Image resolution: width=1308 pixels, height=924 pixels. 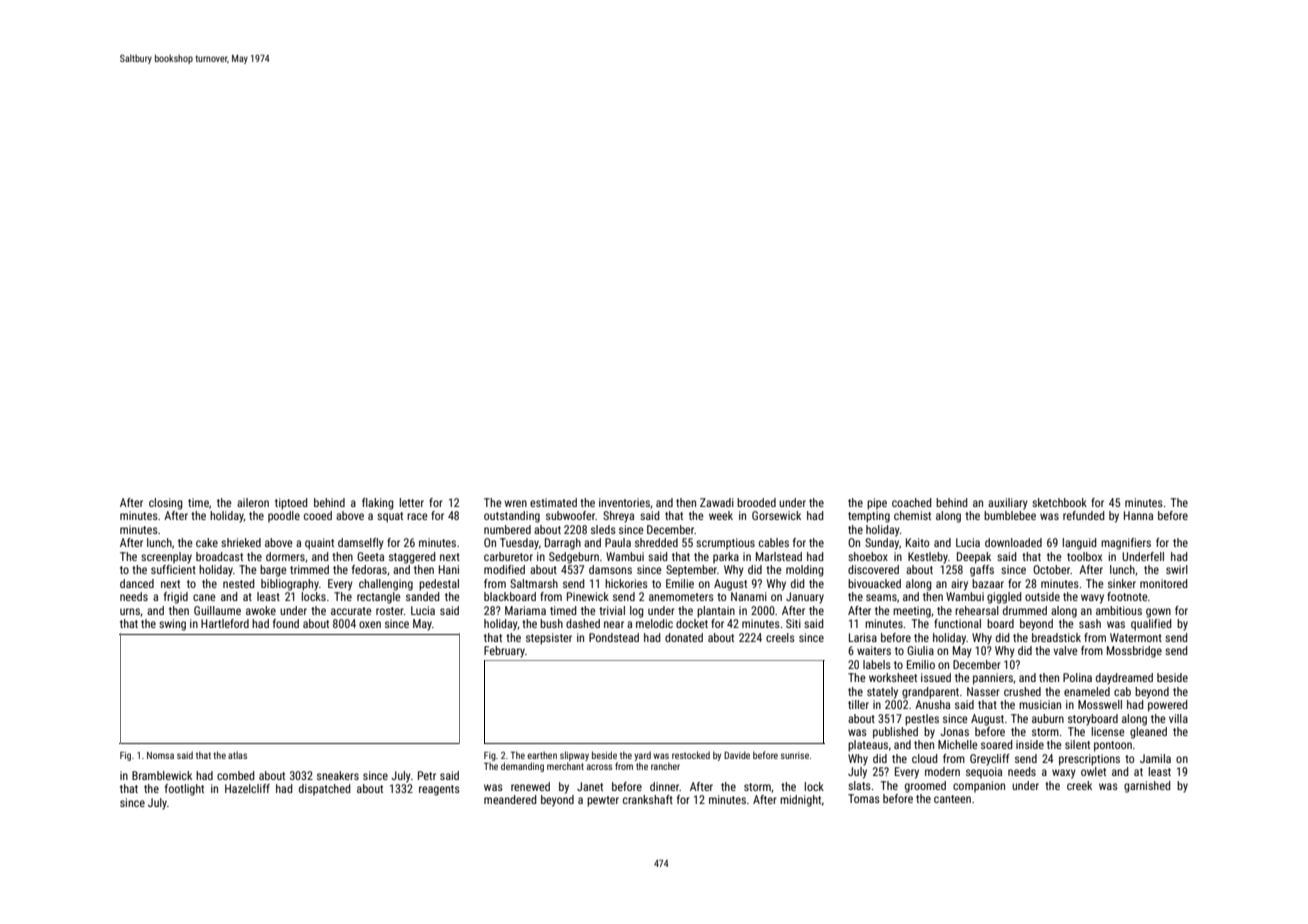 I want to click on footlight, so click(x=184, y=790).
